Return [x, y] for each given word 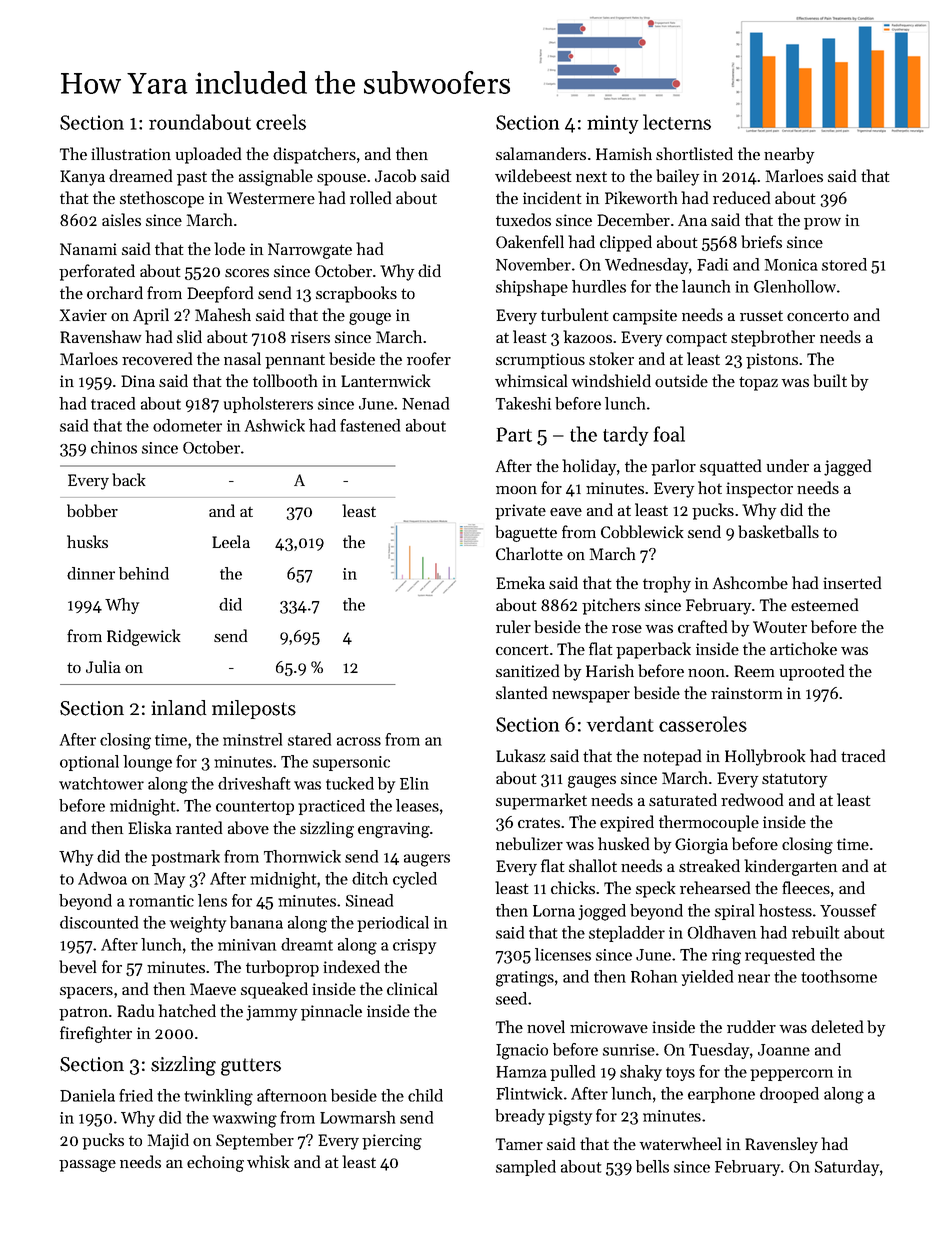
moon [516, 490]
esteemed [824, 604]
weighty [198, 924]
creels [281, 122]
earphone [721, 1095]
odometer [187, 425]
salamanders [541, 153]
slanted [521, 692]
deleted [837, 1026]
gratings [525, 979]
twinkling [218, 1097]
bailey [677, 177]
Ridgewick [143, 637]
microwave [609, 1027]
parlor [673, 467]
